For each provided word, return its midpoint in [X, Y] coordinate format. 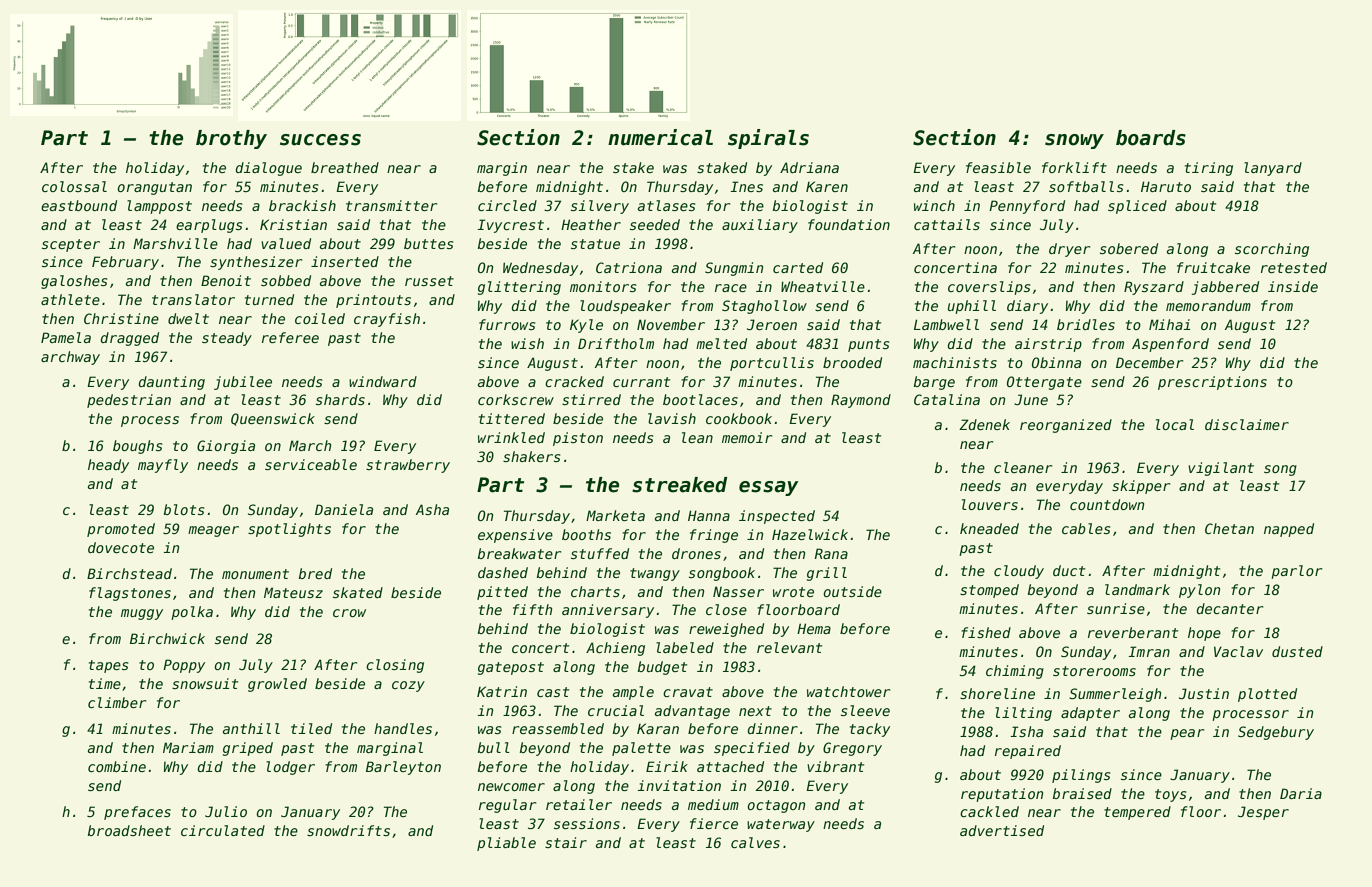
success [320, 140]
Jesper [1263, 813]
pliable [506, 844]
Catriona [629, 267]
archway [70, 358]
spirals [768, 139]
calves [755, 842]
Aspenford [1170, 345]
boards [1151, 138]
